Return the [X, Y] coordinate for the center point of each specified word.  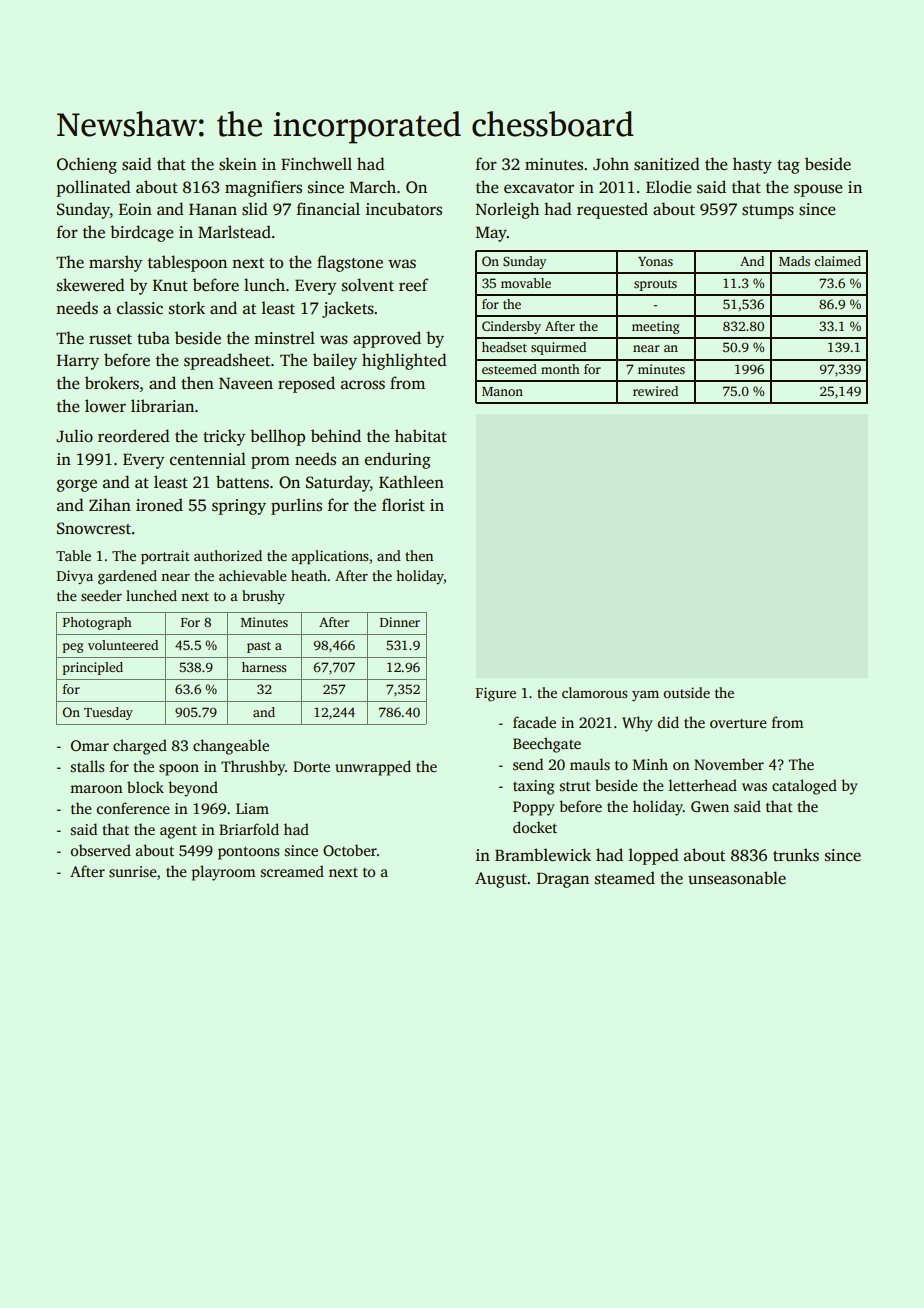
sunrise [133, 871]
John [611, 164]
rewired [655, 391]
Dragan [563, 880]
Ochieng [87, 165]
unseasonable [737, 878]
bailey [335, 361]
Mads [794, 261]
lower [105, 406]
